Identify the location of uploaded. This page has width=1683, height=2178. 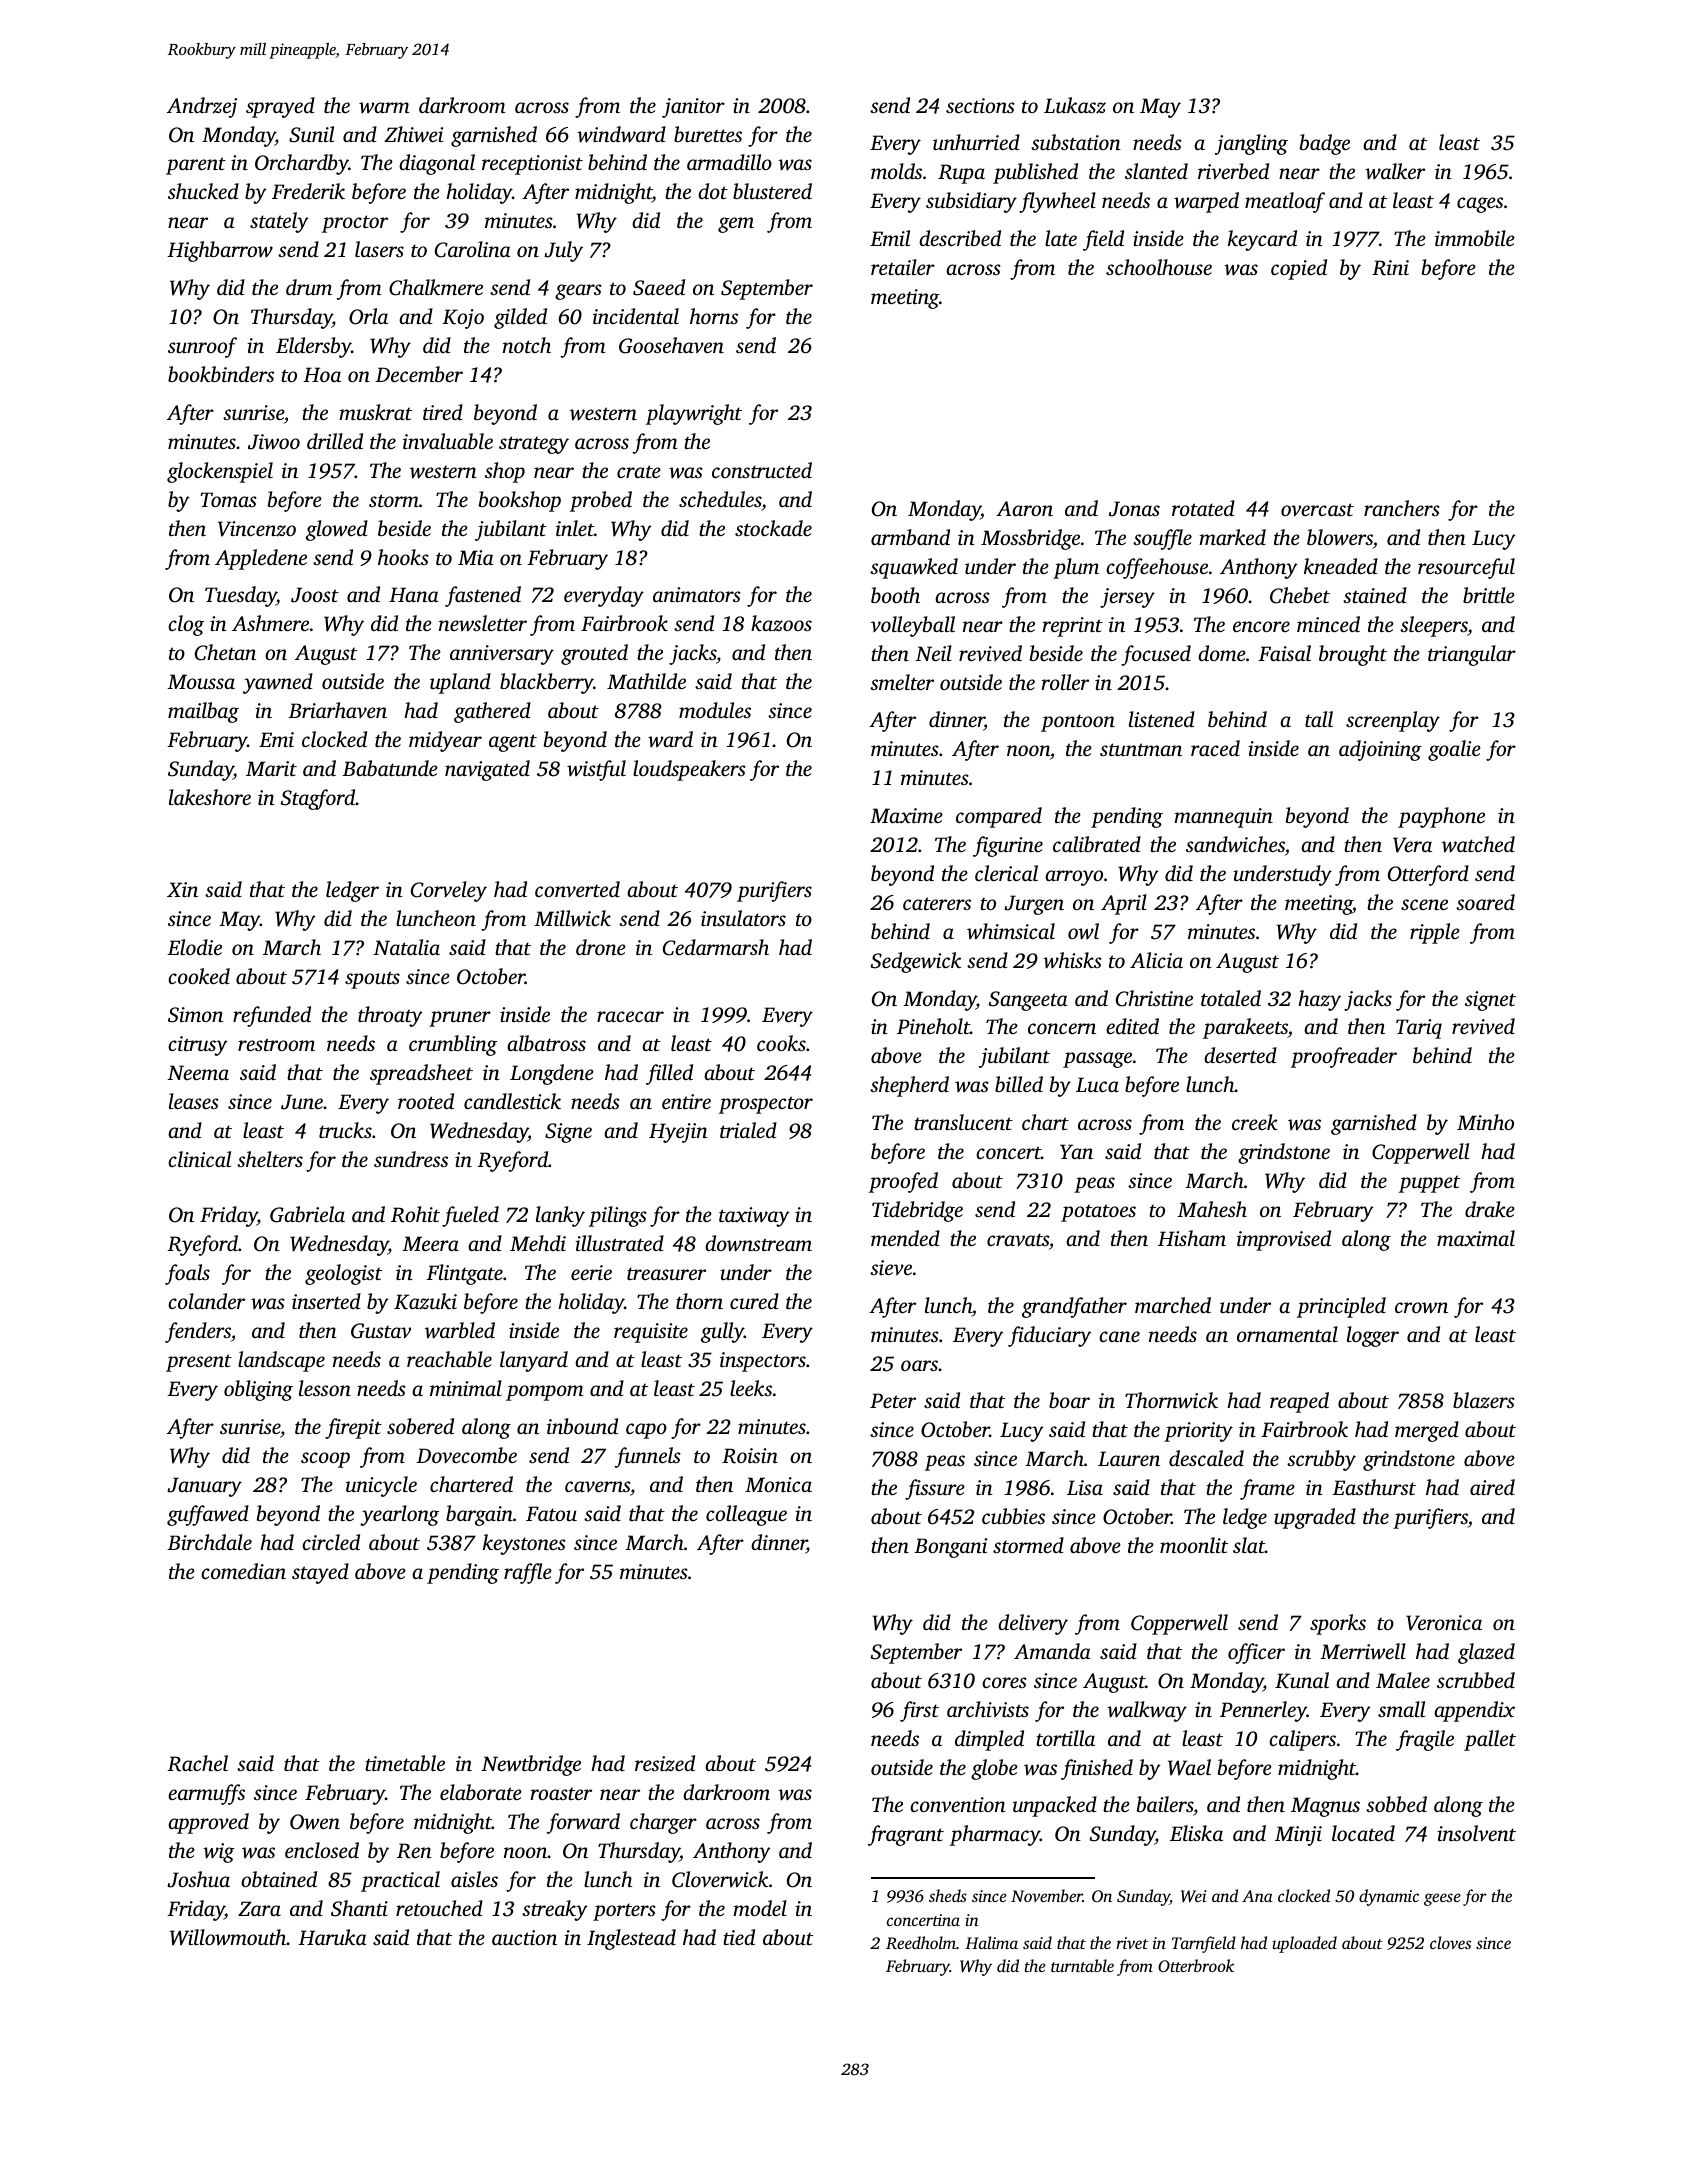
(1304, 1944).
